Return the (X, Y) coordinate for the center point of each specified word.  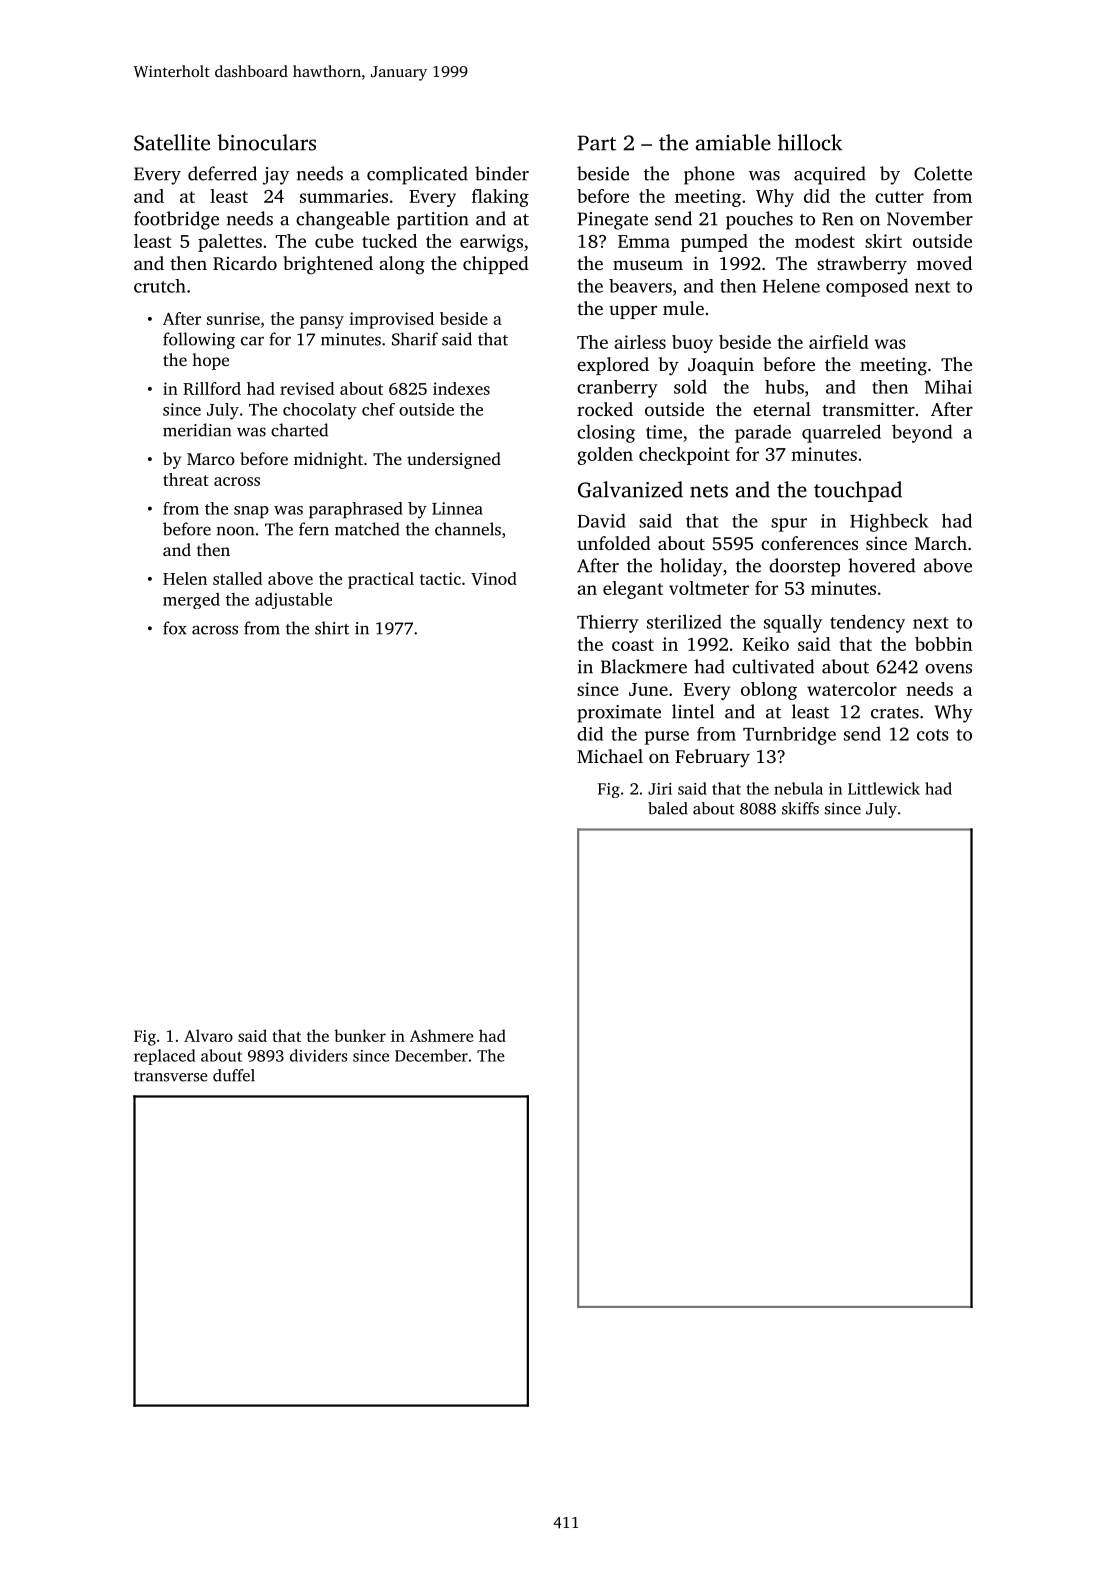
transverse (171, 1076)
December (431, 1055)
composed (867, 287)
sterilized (684, 621)
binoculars (266, 142)
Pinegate (613, 221)
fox (175, 628)
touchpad (858, 491)
